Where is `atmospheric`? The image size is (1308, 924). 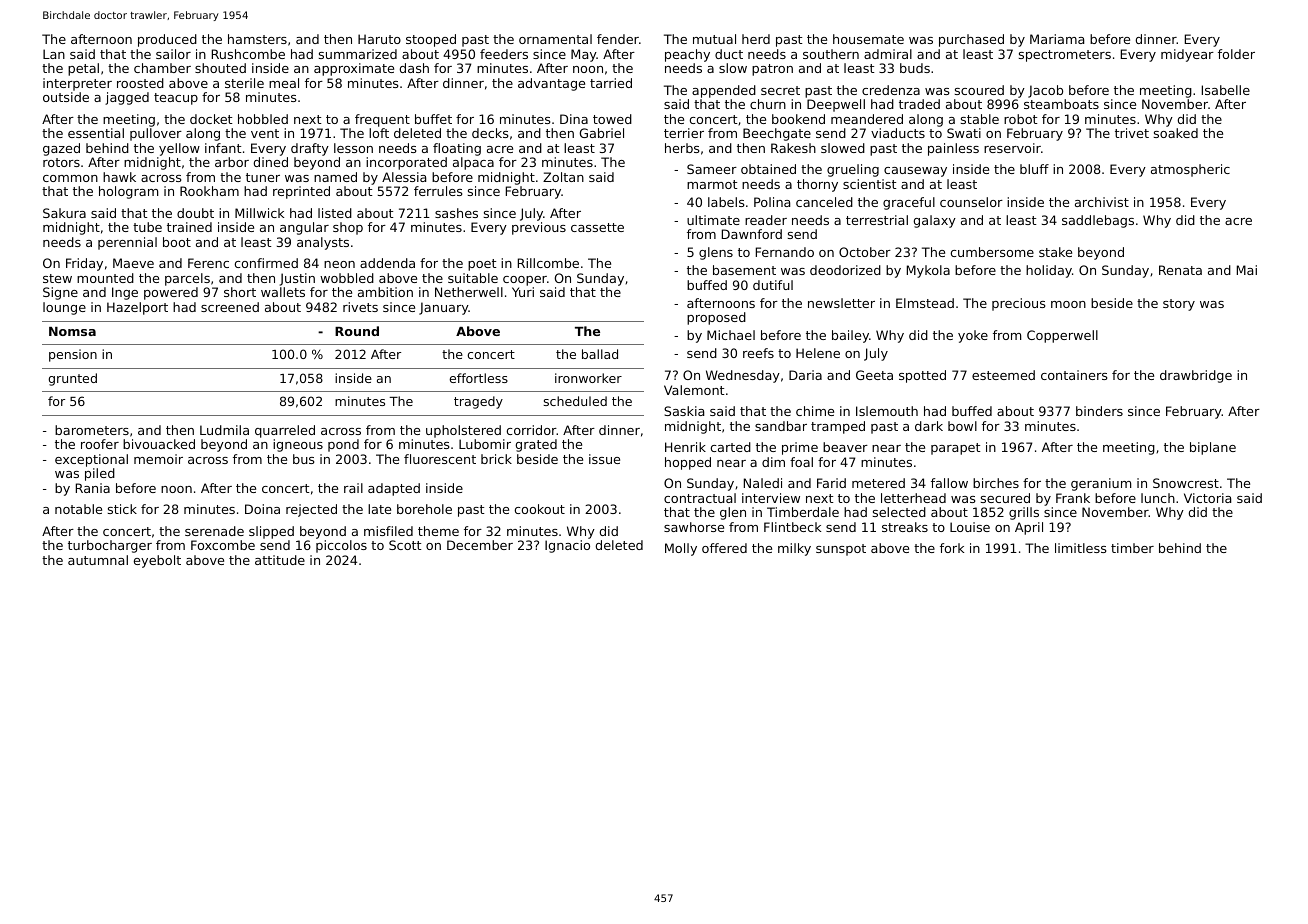 atmospheric is located at coordinates (1190, 170).
